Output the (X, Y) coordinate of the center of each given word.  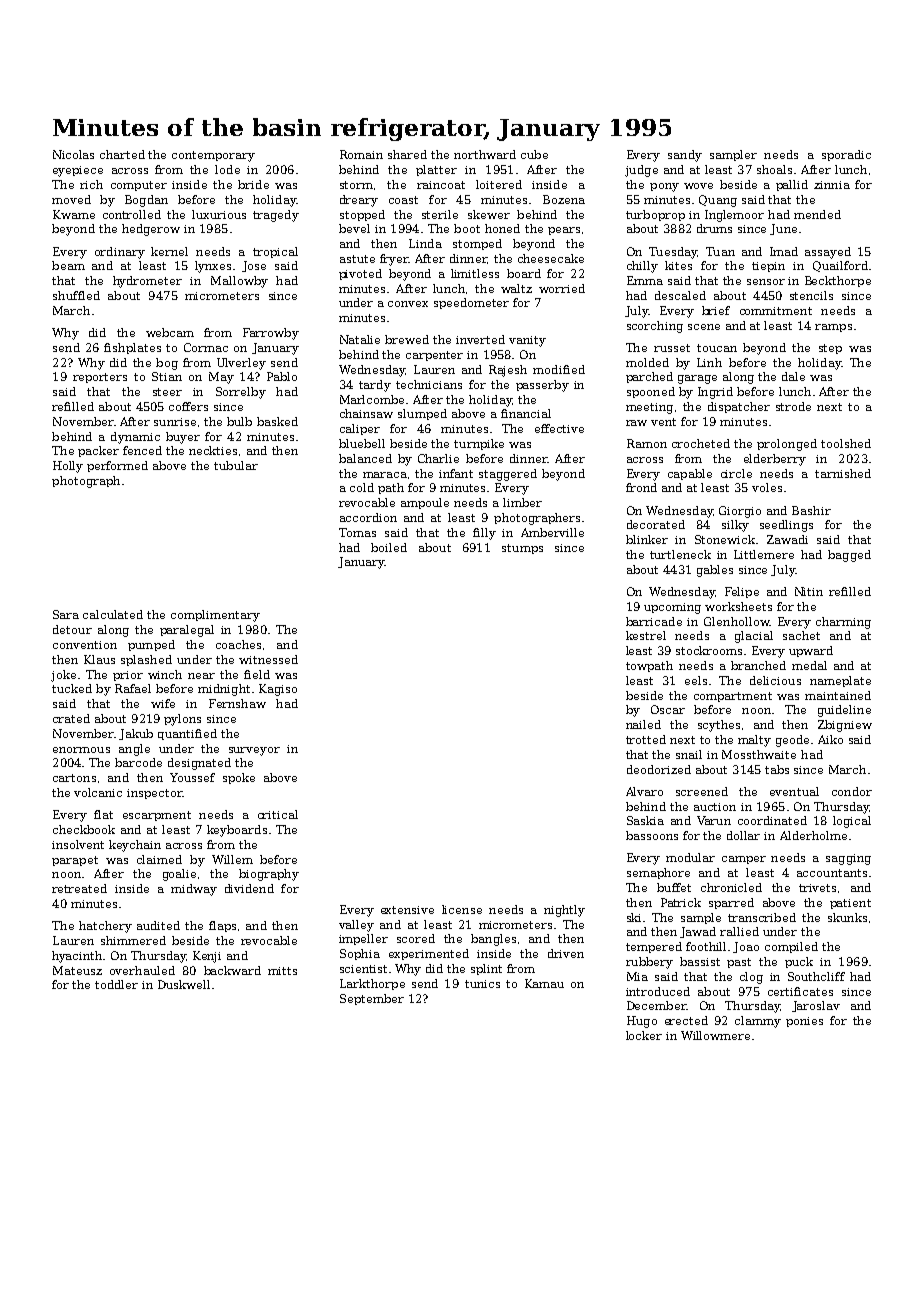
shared (407, 154)
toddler (116, 984)
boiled (389, 547)
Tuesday (673, 253)
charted (122, 154)
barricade (654, 621)
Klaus (99, 659)
